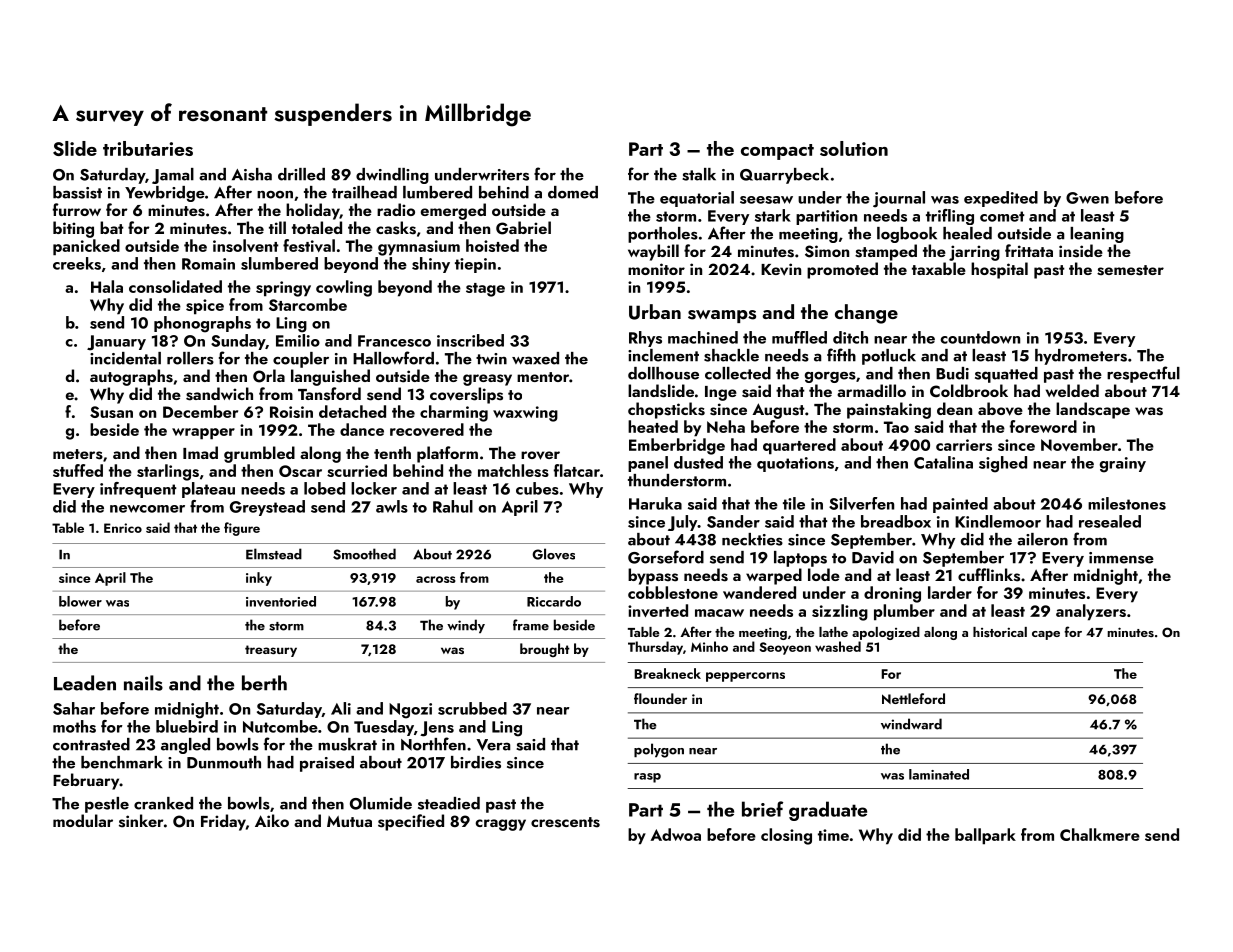  What do you see at coordinates (989, 575) in the image?
I see `cufflinks` at bounding box center [989, 575].
